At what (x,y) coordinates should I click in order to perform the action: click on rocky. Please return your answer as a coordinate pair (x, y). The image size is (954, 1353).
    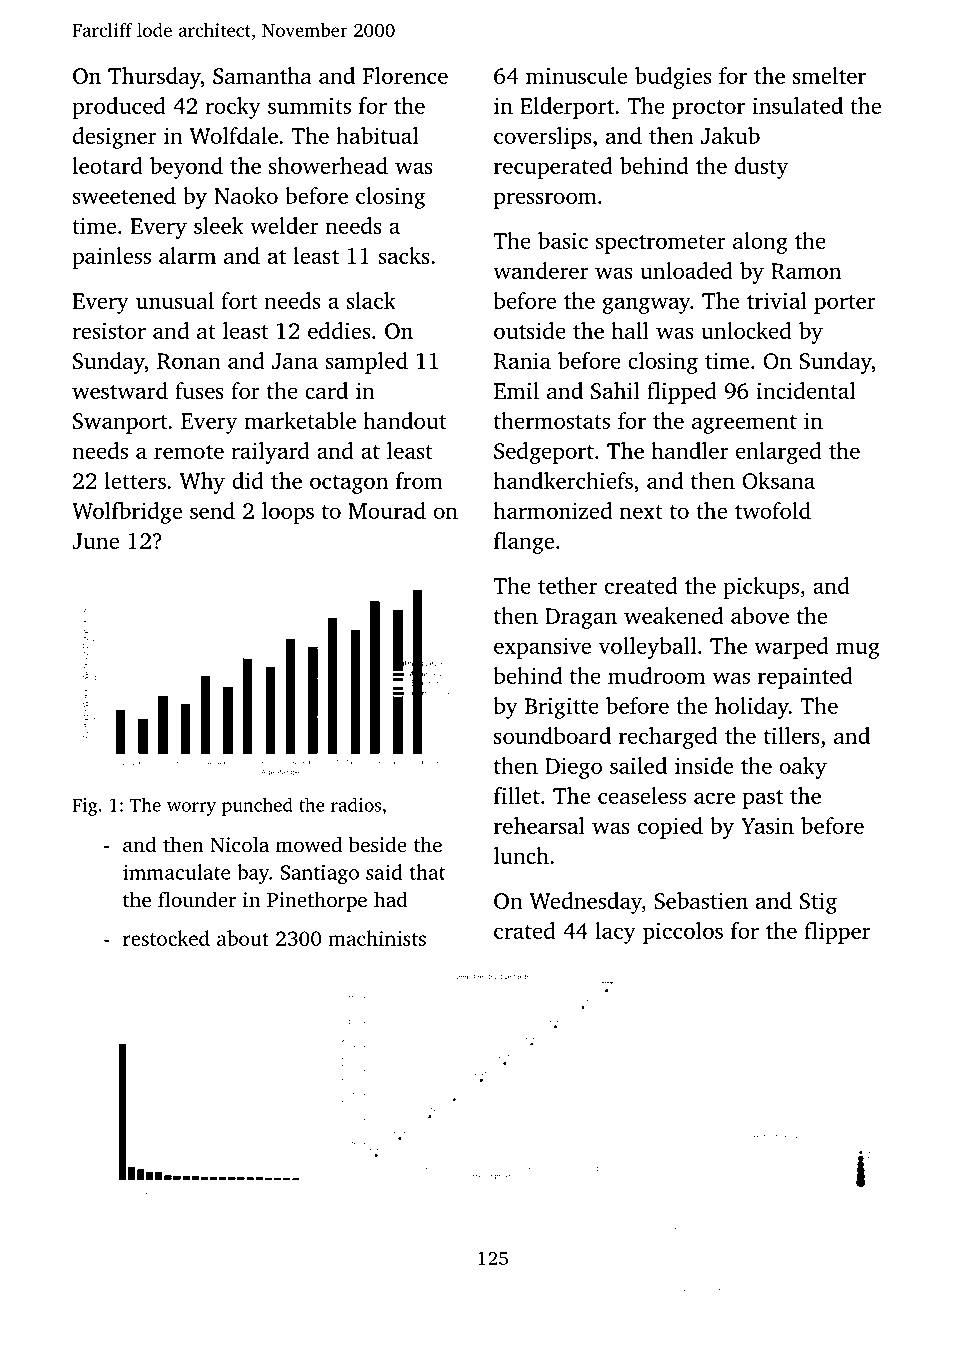
    Looking at the image, I should click on (233, 108).
